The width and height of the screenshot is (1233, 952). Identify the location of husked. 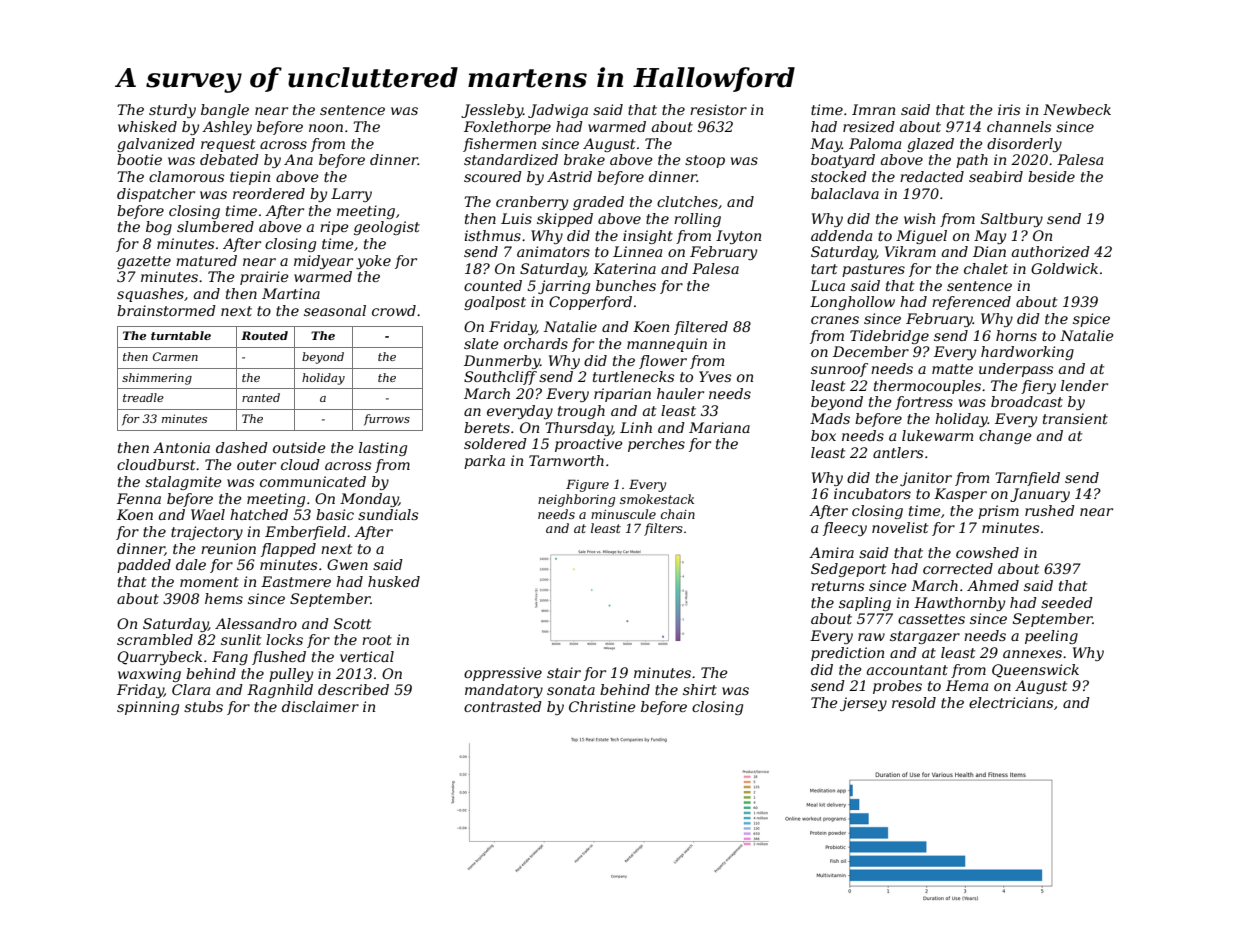
(394, 581).
